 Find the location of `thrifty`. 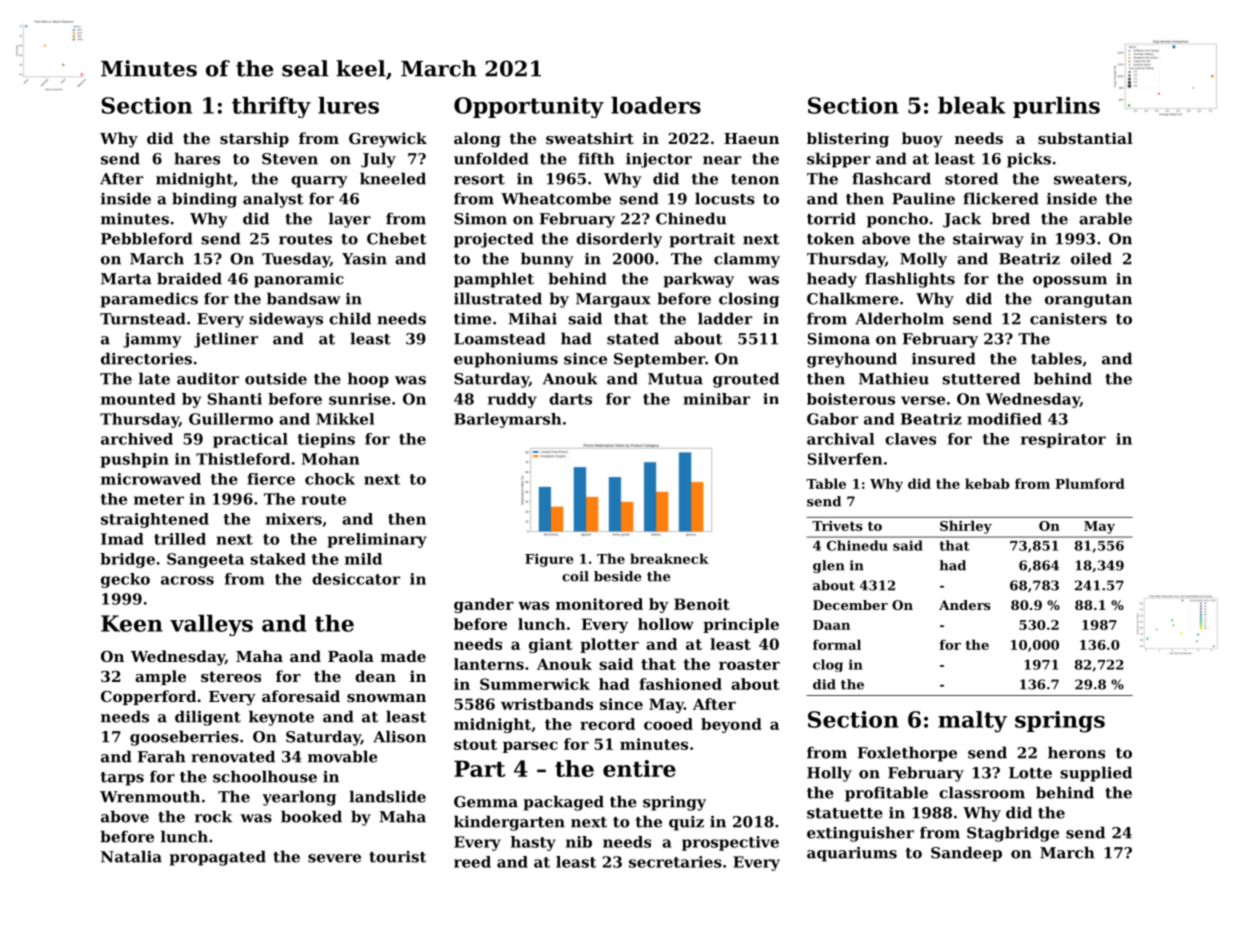

thrifty is located at coordinates (271, 107).
